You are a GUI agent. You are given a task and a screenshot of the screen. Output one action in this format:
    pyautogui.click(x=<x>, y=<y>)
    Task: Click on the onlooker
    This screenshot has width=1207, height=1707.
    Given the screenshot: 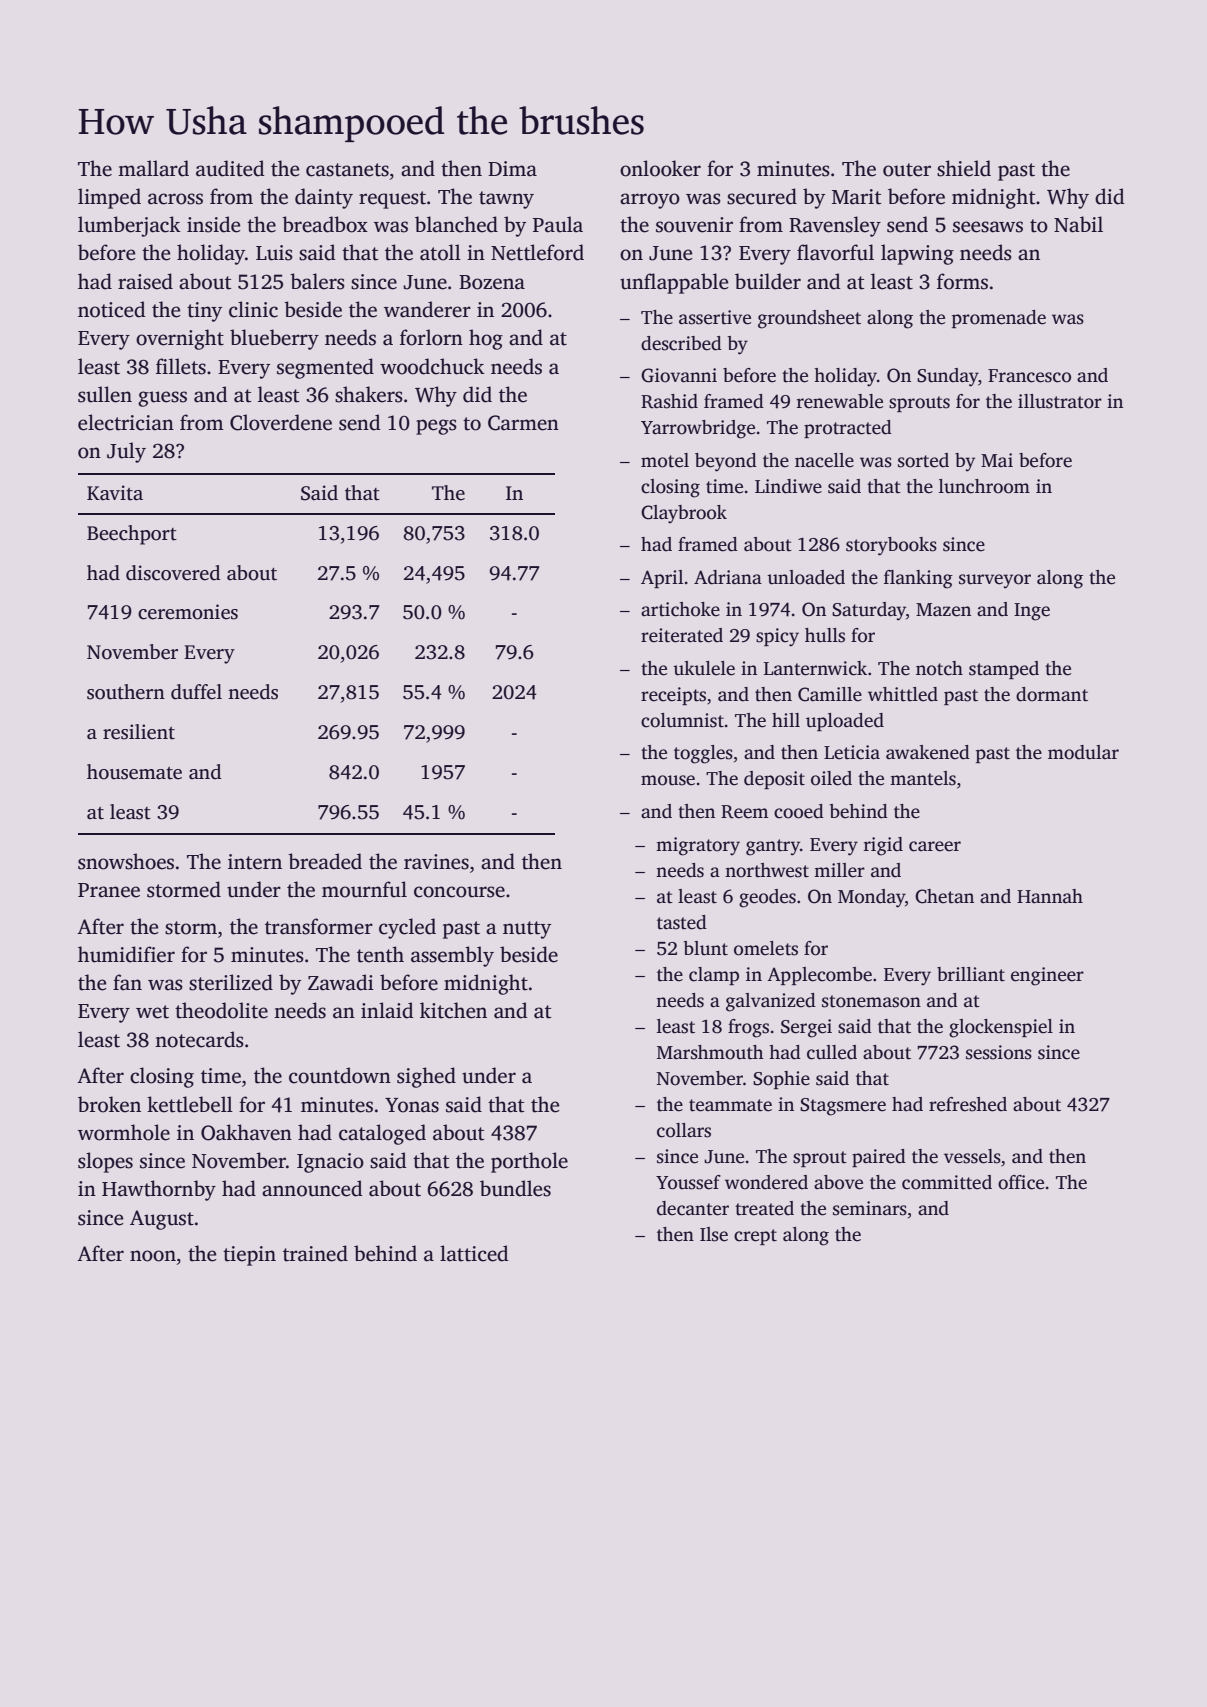 What is the action you would take?
    pyautogui.click(x=660, y=168)
